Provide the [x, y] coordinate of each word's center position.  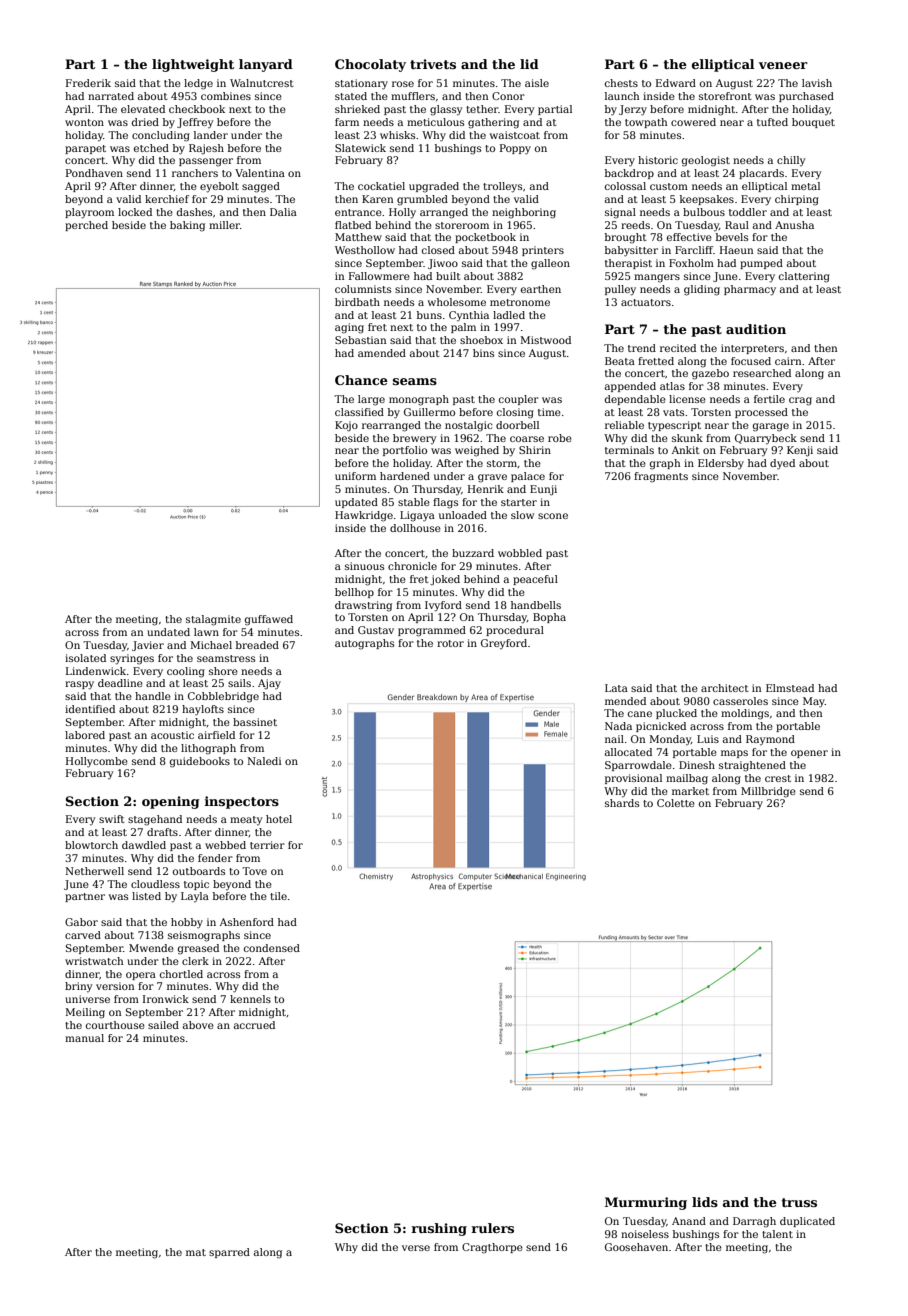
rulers [493, 1228]
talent [777, 1234]
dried [145, 122]
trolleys [502, 187]
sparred [229, 1253]
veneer [783, 65]
